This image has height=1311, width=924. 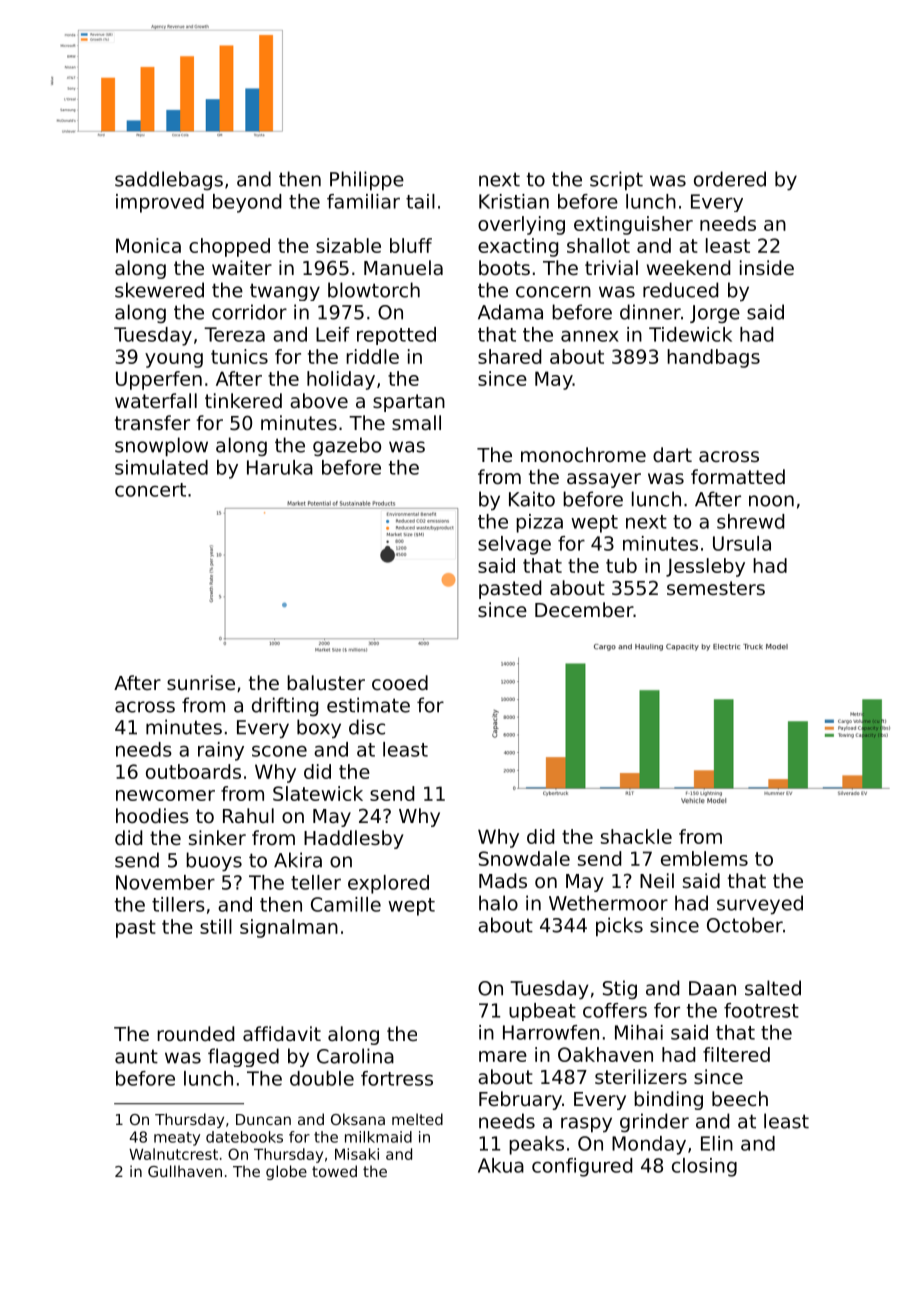 I want to click on upbeat, so click(x=542, y=1012).
